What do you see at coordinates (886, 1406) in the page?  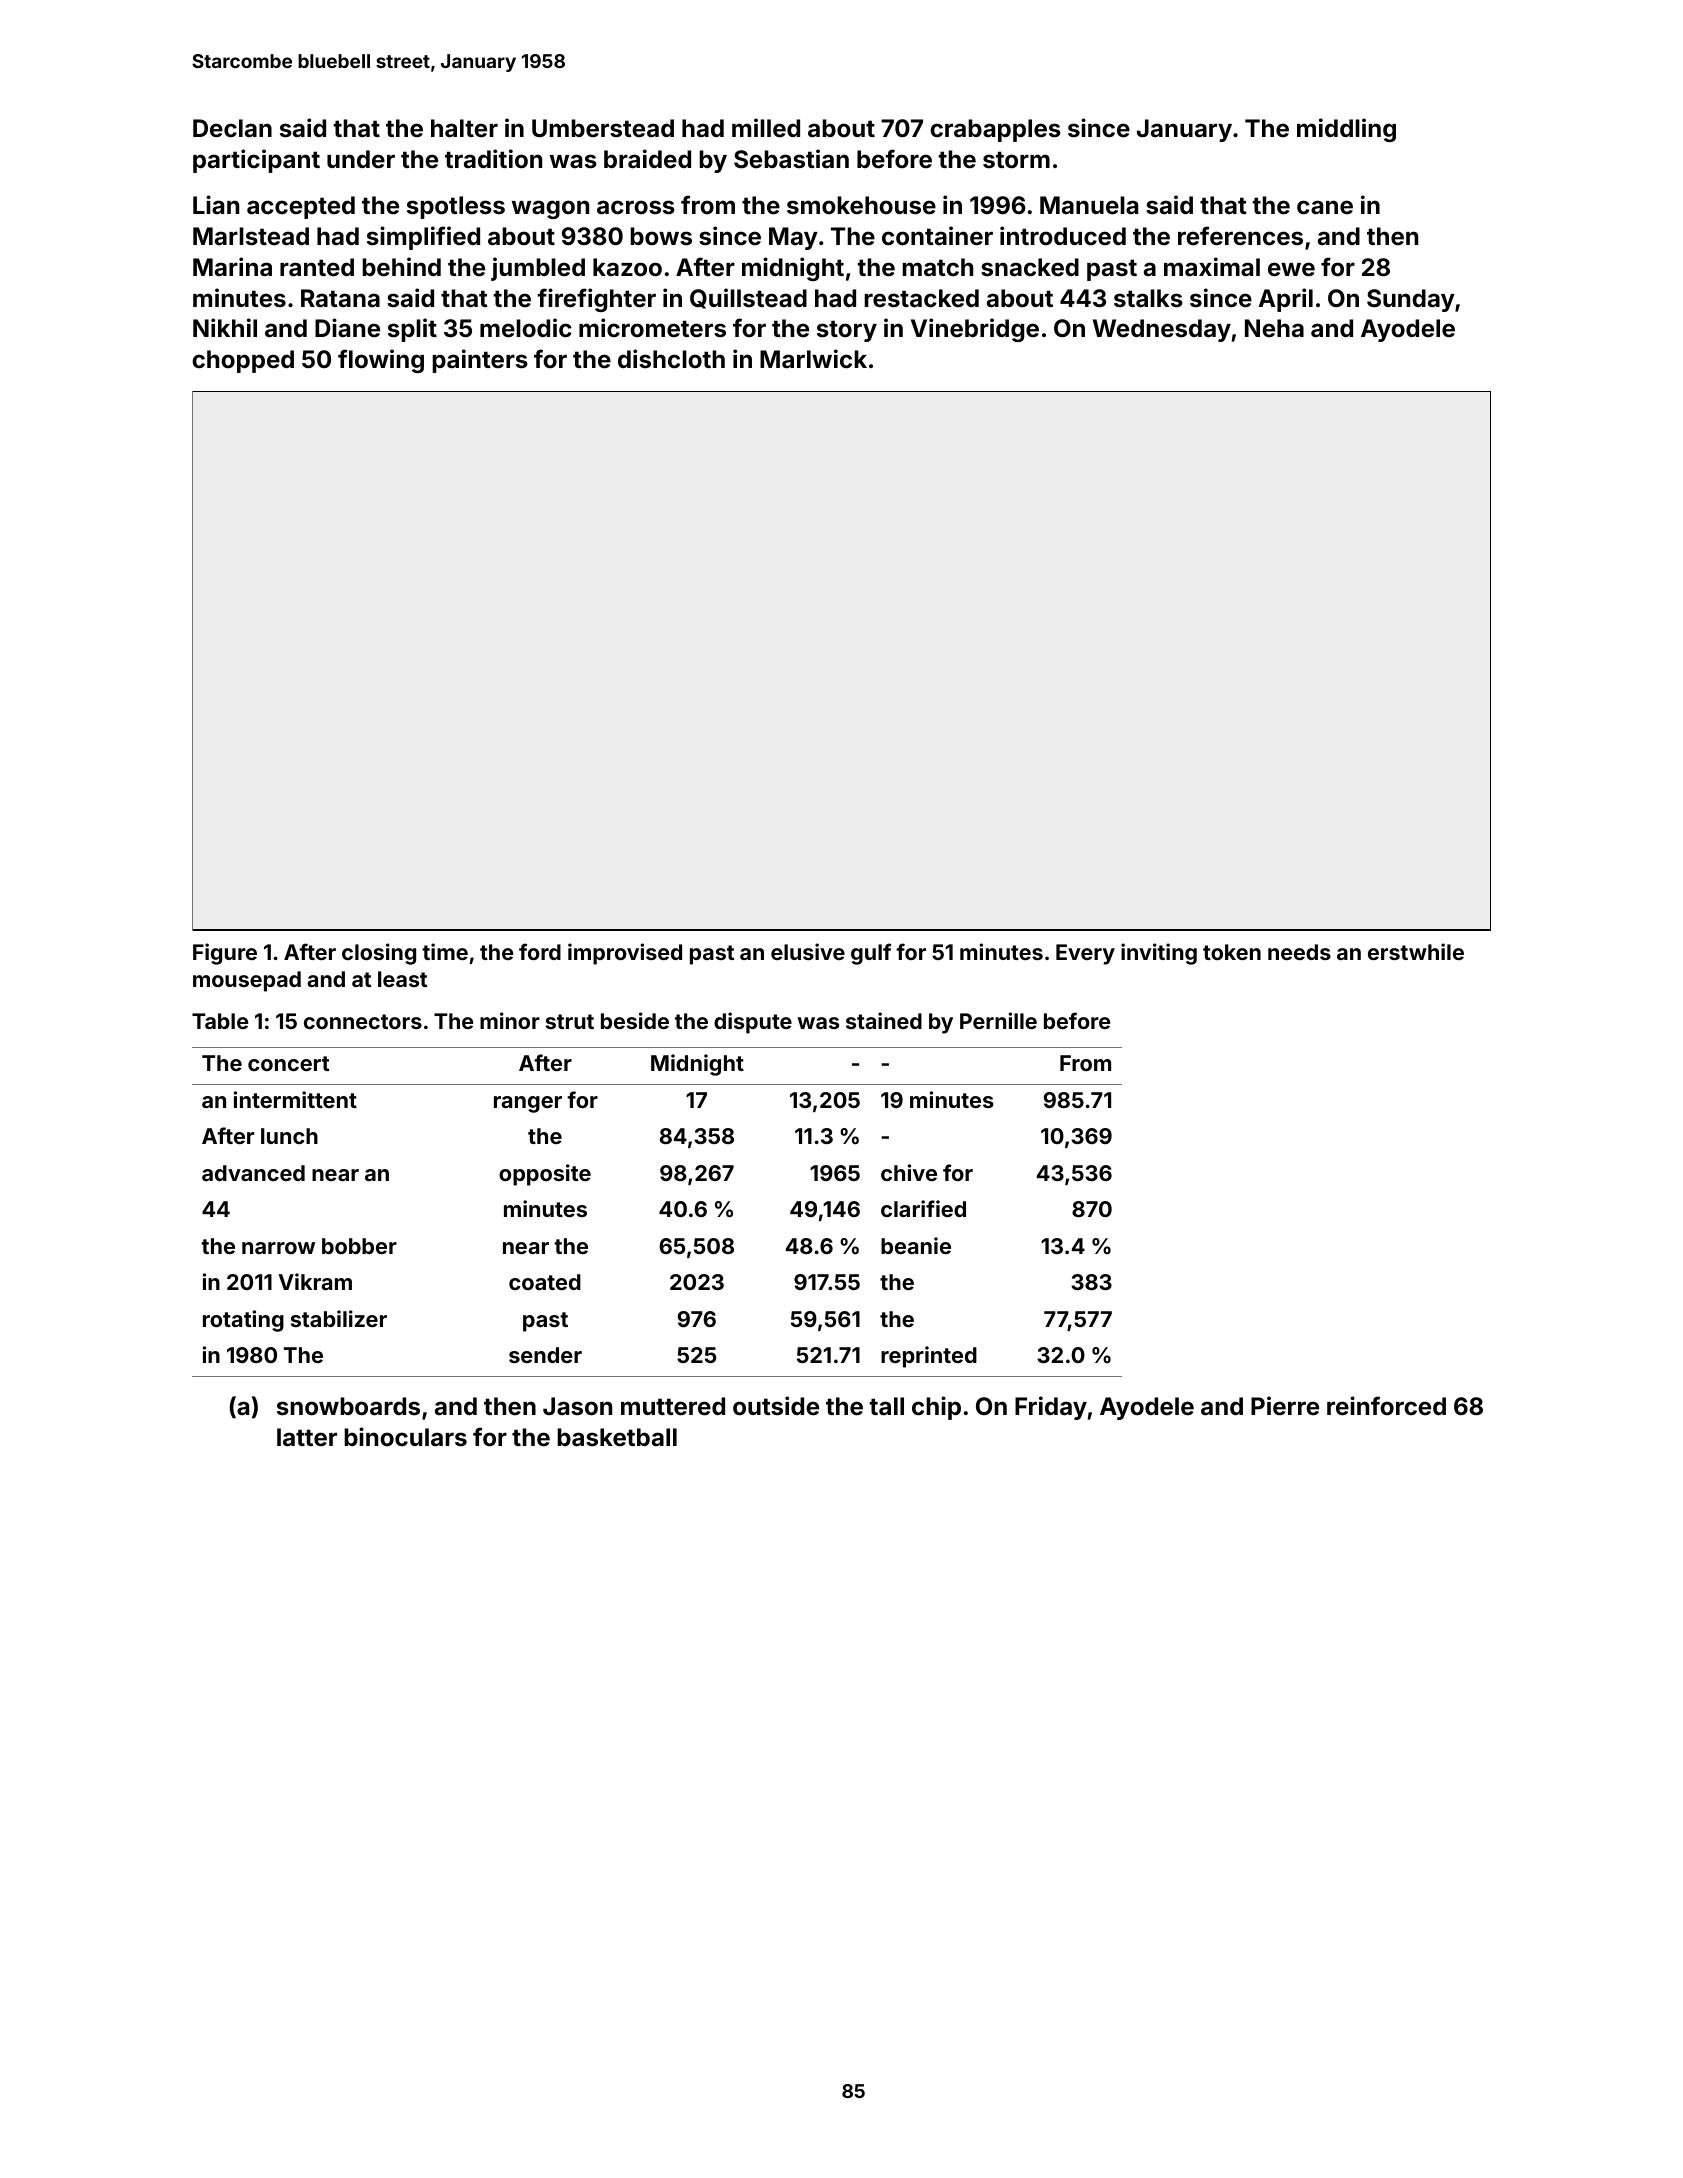 I see `tall` at bounding box center [886, 1406].
